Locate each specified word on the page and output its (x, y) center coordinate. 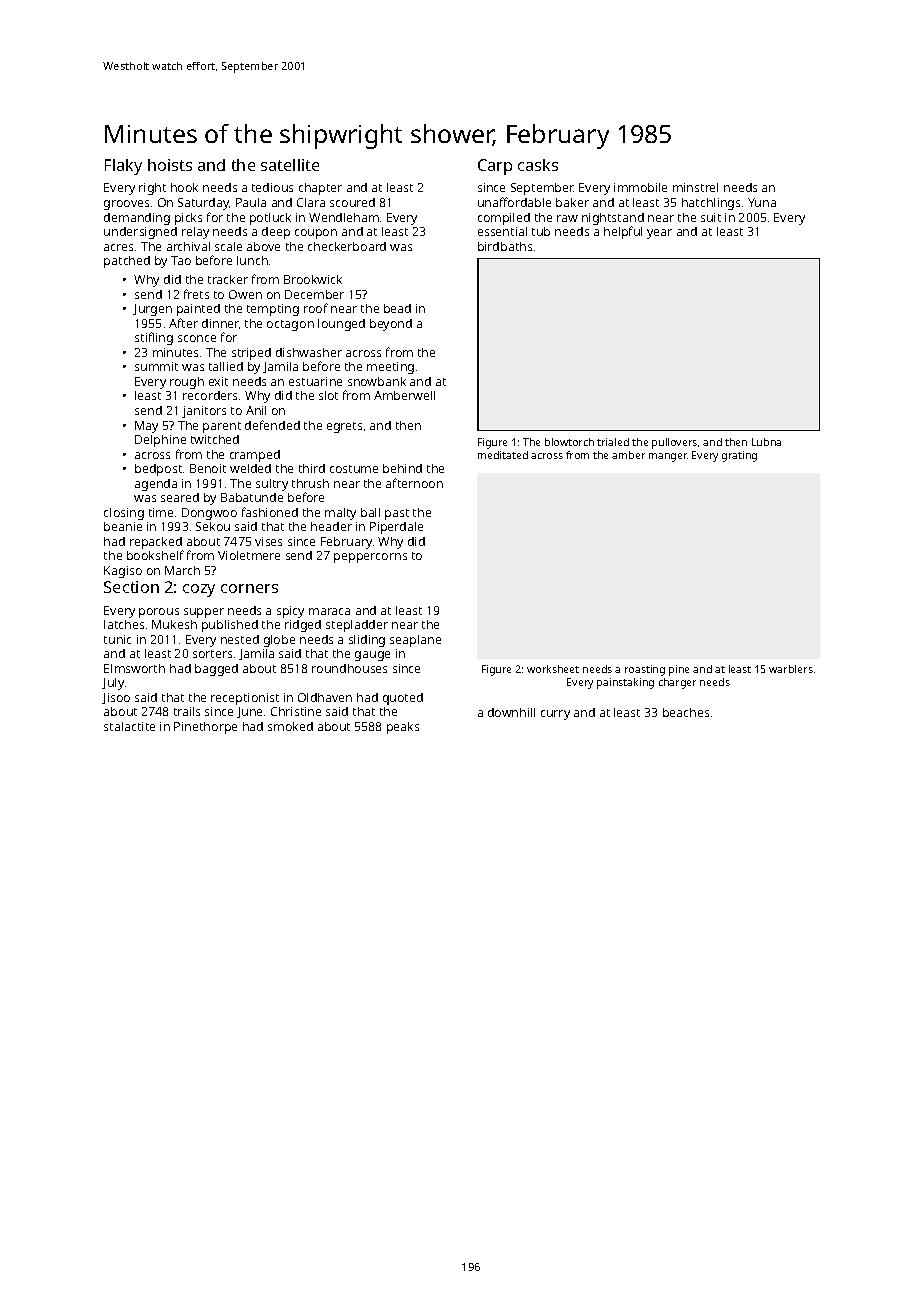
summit (156, 366)
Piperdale (396, 528)
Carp (495, 167)
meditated (503, 455)
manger (668, 457)
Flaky (123, 167)
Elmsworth (134, 668)
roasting (645, 670)
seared (180, 497)
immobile (640, 187)
